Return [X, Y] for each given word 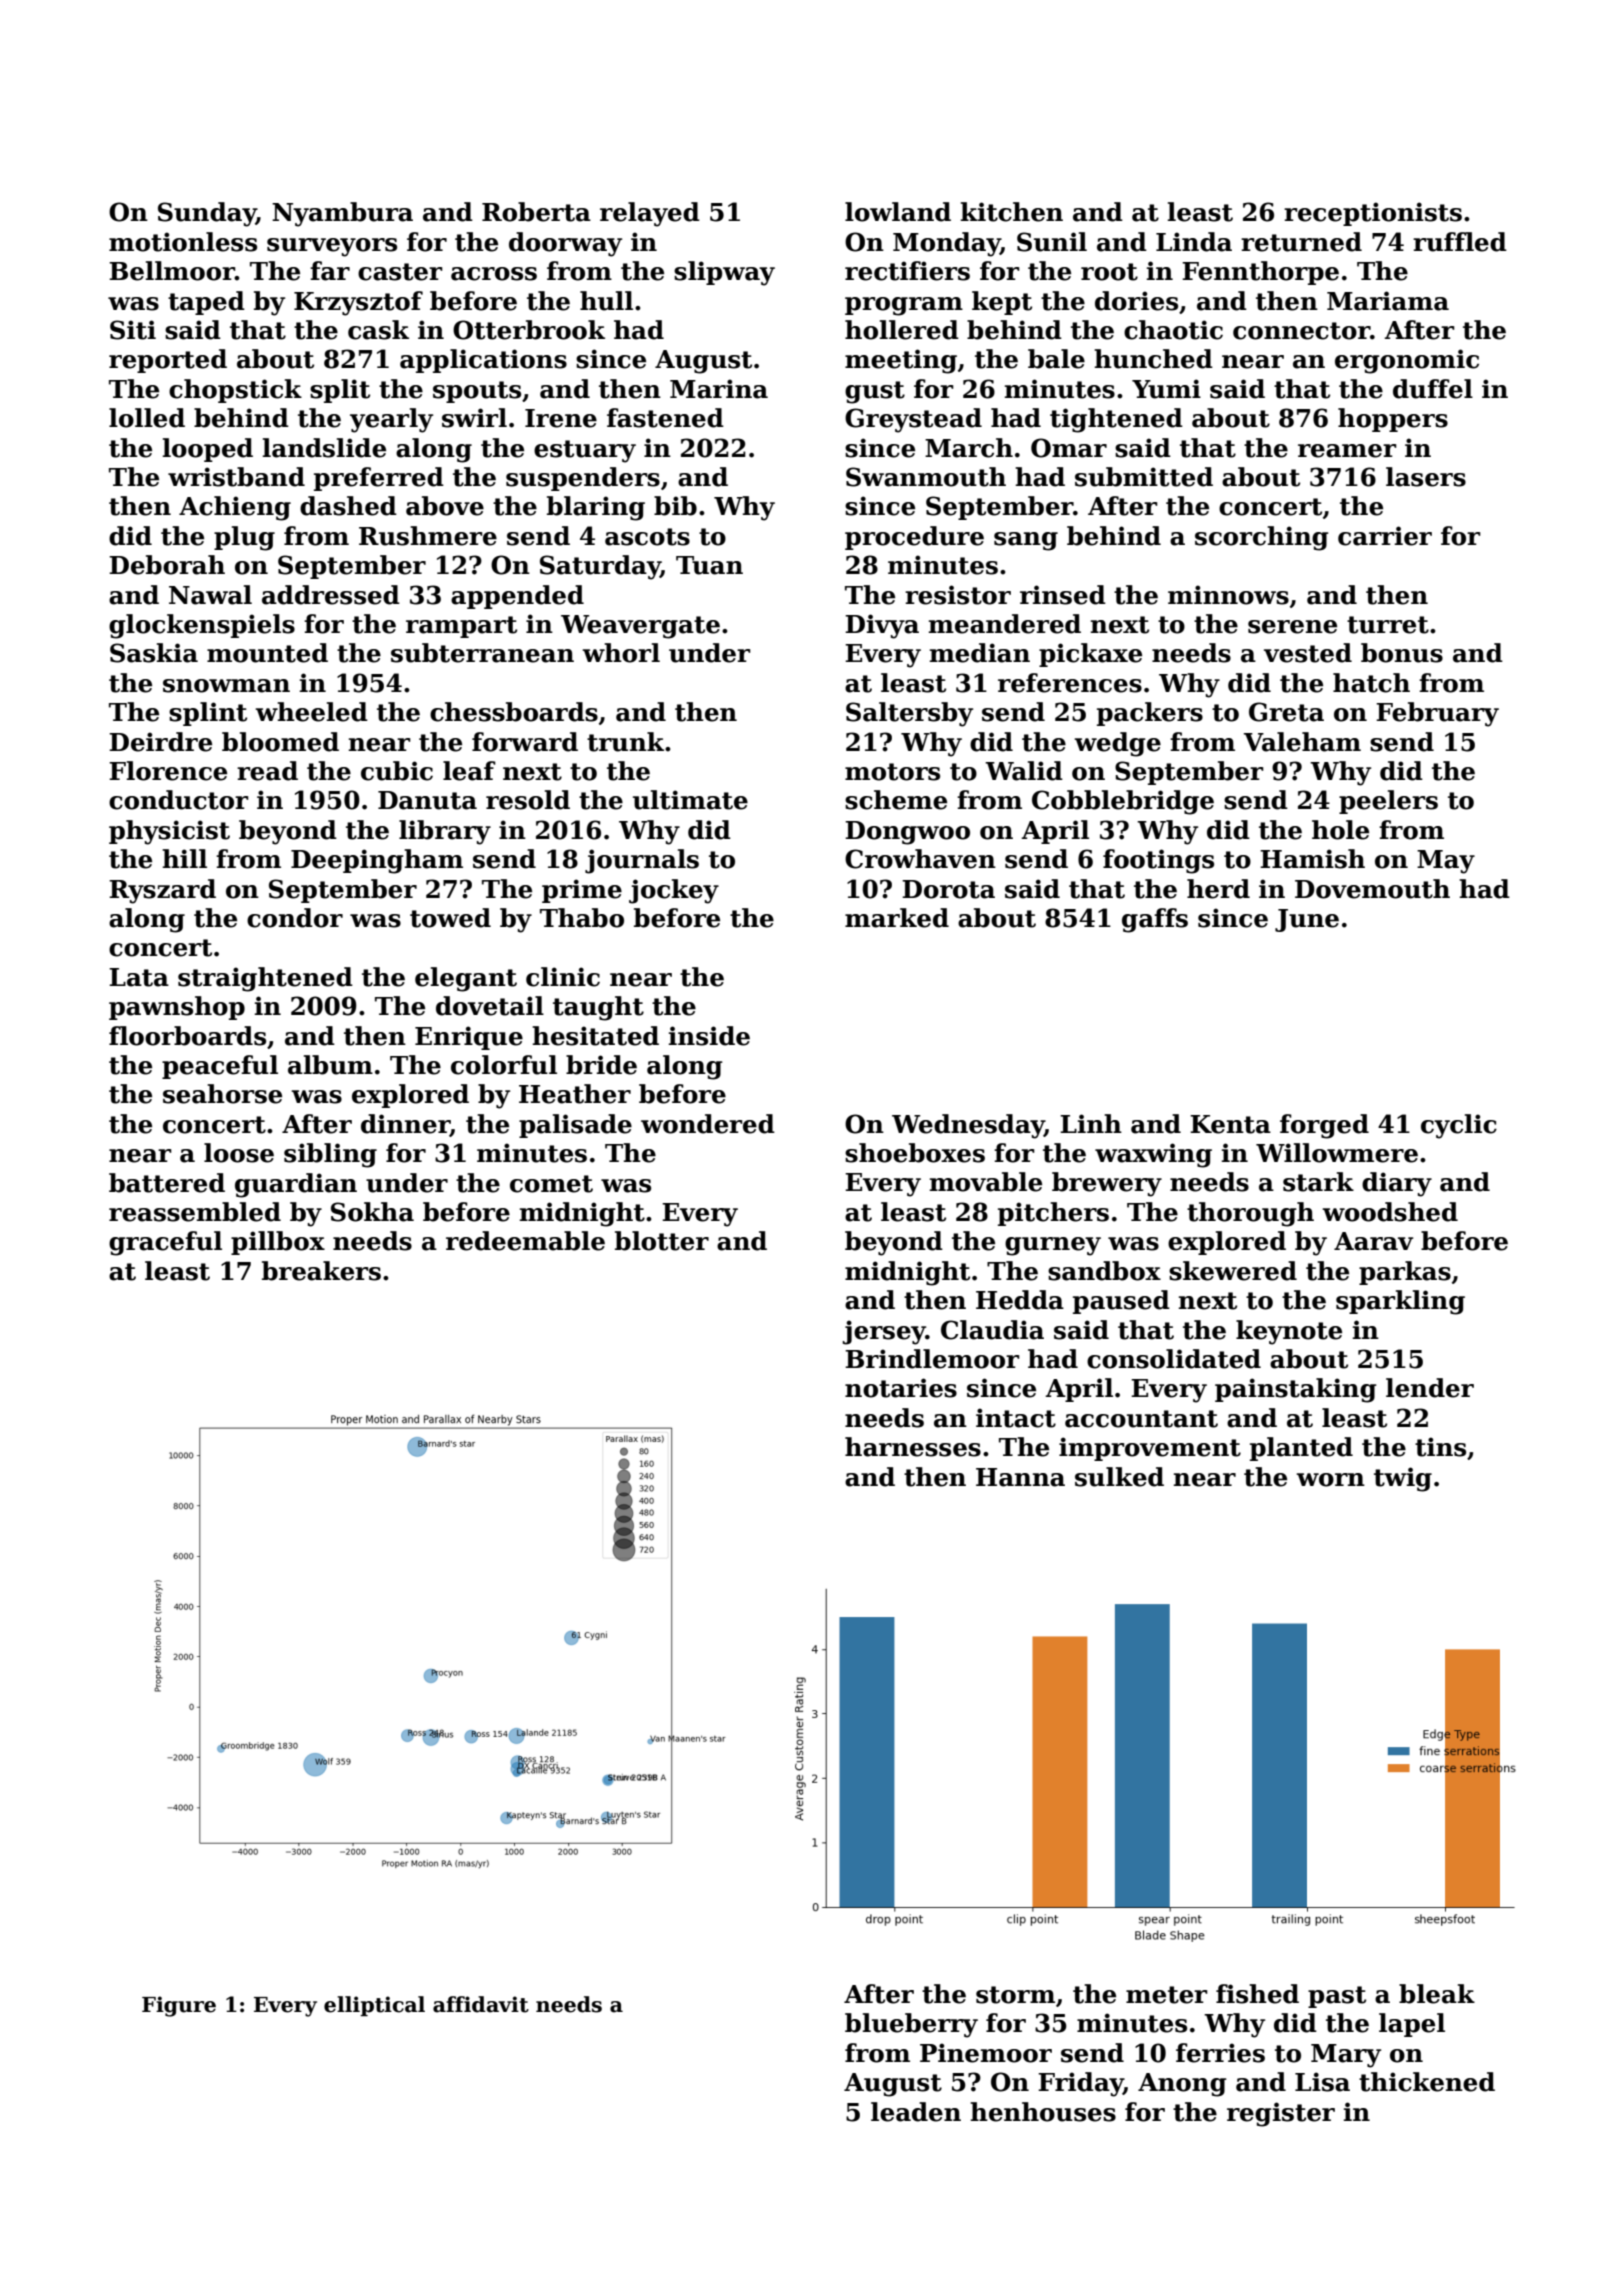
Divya [882, 626]
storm [1015, 1995]
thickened [1427, 2082]
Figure [179, 2006]
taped [206, 303]
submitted [1144, 477]
